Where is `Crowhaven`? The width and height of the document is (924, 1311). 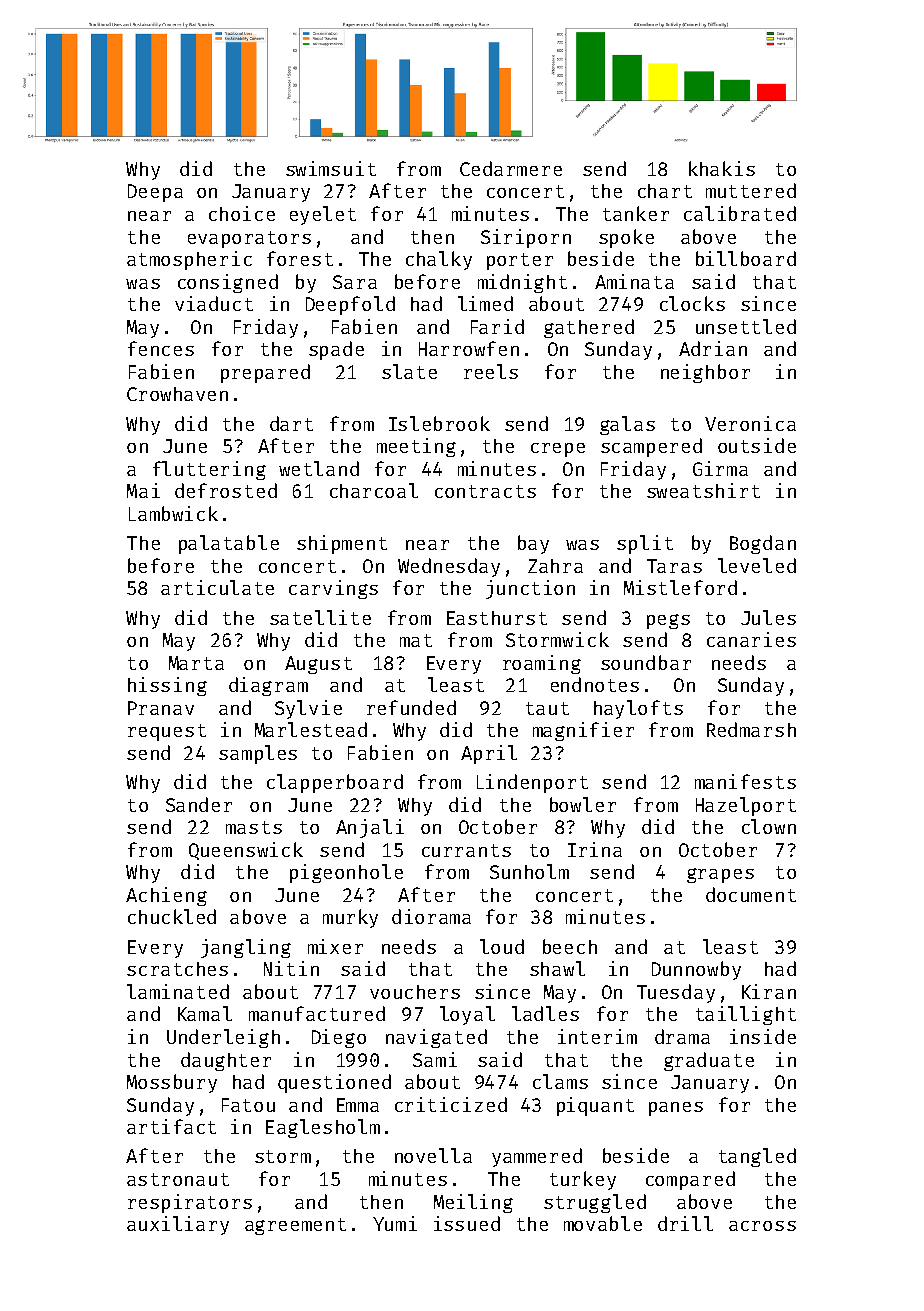
Crowhaven is located at coordinates (177, 394).
